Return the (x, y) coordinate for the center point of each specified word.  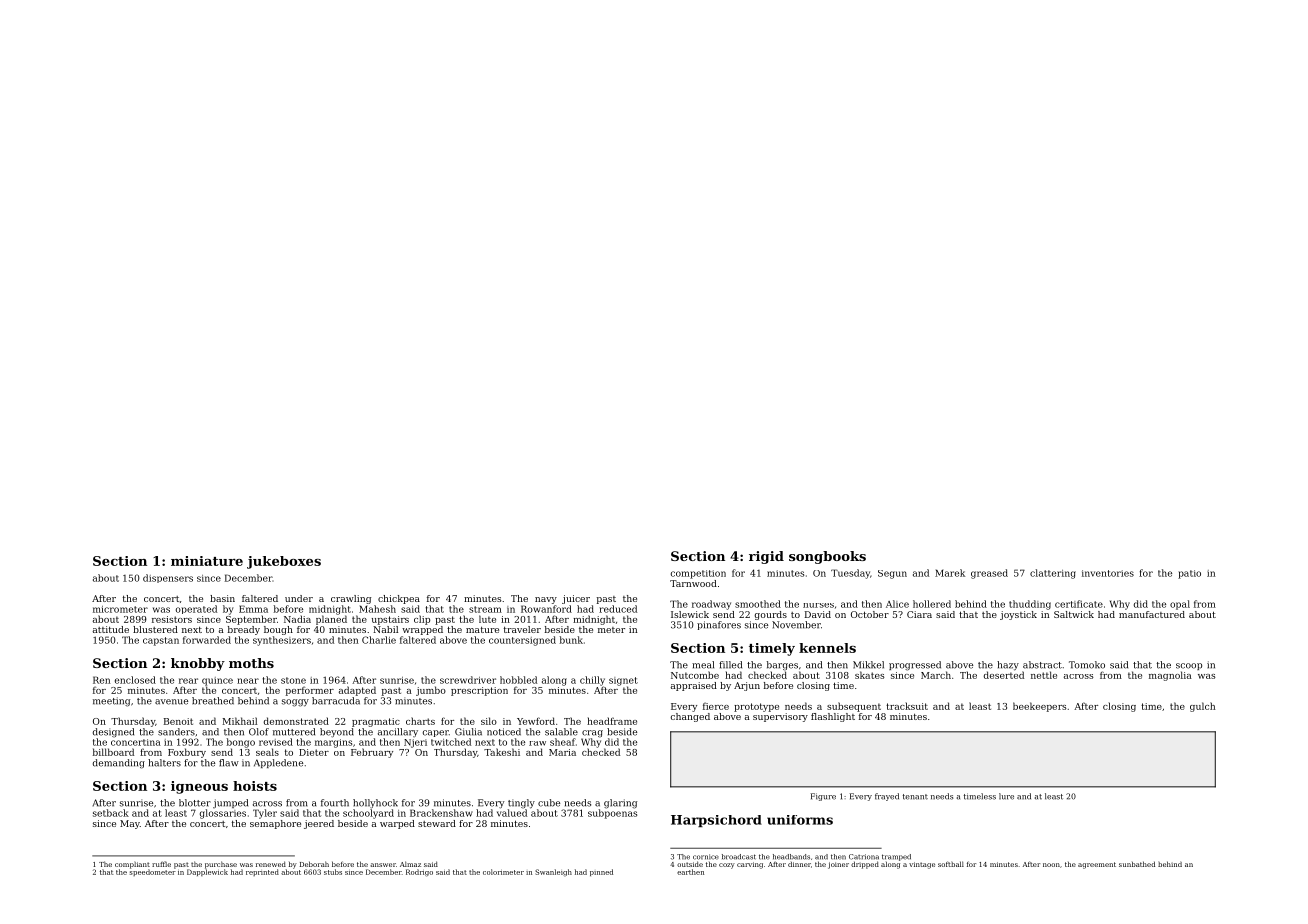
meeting (111, 702)
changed (690, 717)
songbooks (827, 557)
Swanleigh (553, 872)
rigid (766, 557)
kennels (827, 648)
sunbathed (1137, 864)
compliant (132, 865)
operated (196, 609)
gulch (1202, 707)
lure (1006, 796)
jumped (230, 803)
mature (482, 630)
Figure (823, 797)
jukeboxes (284, 562)
